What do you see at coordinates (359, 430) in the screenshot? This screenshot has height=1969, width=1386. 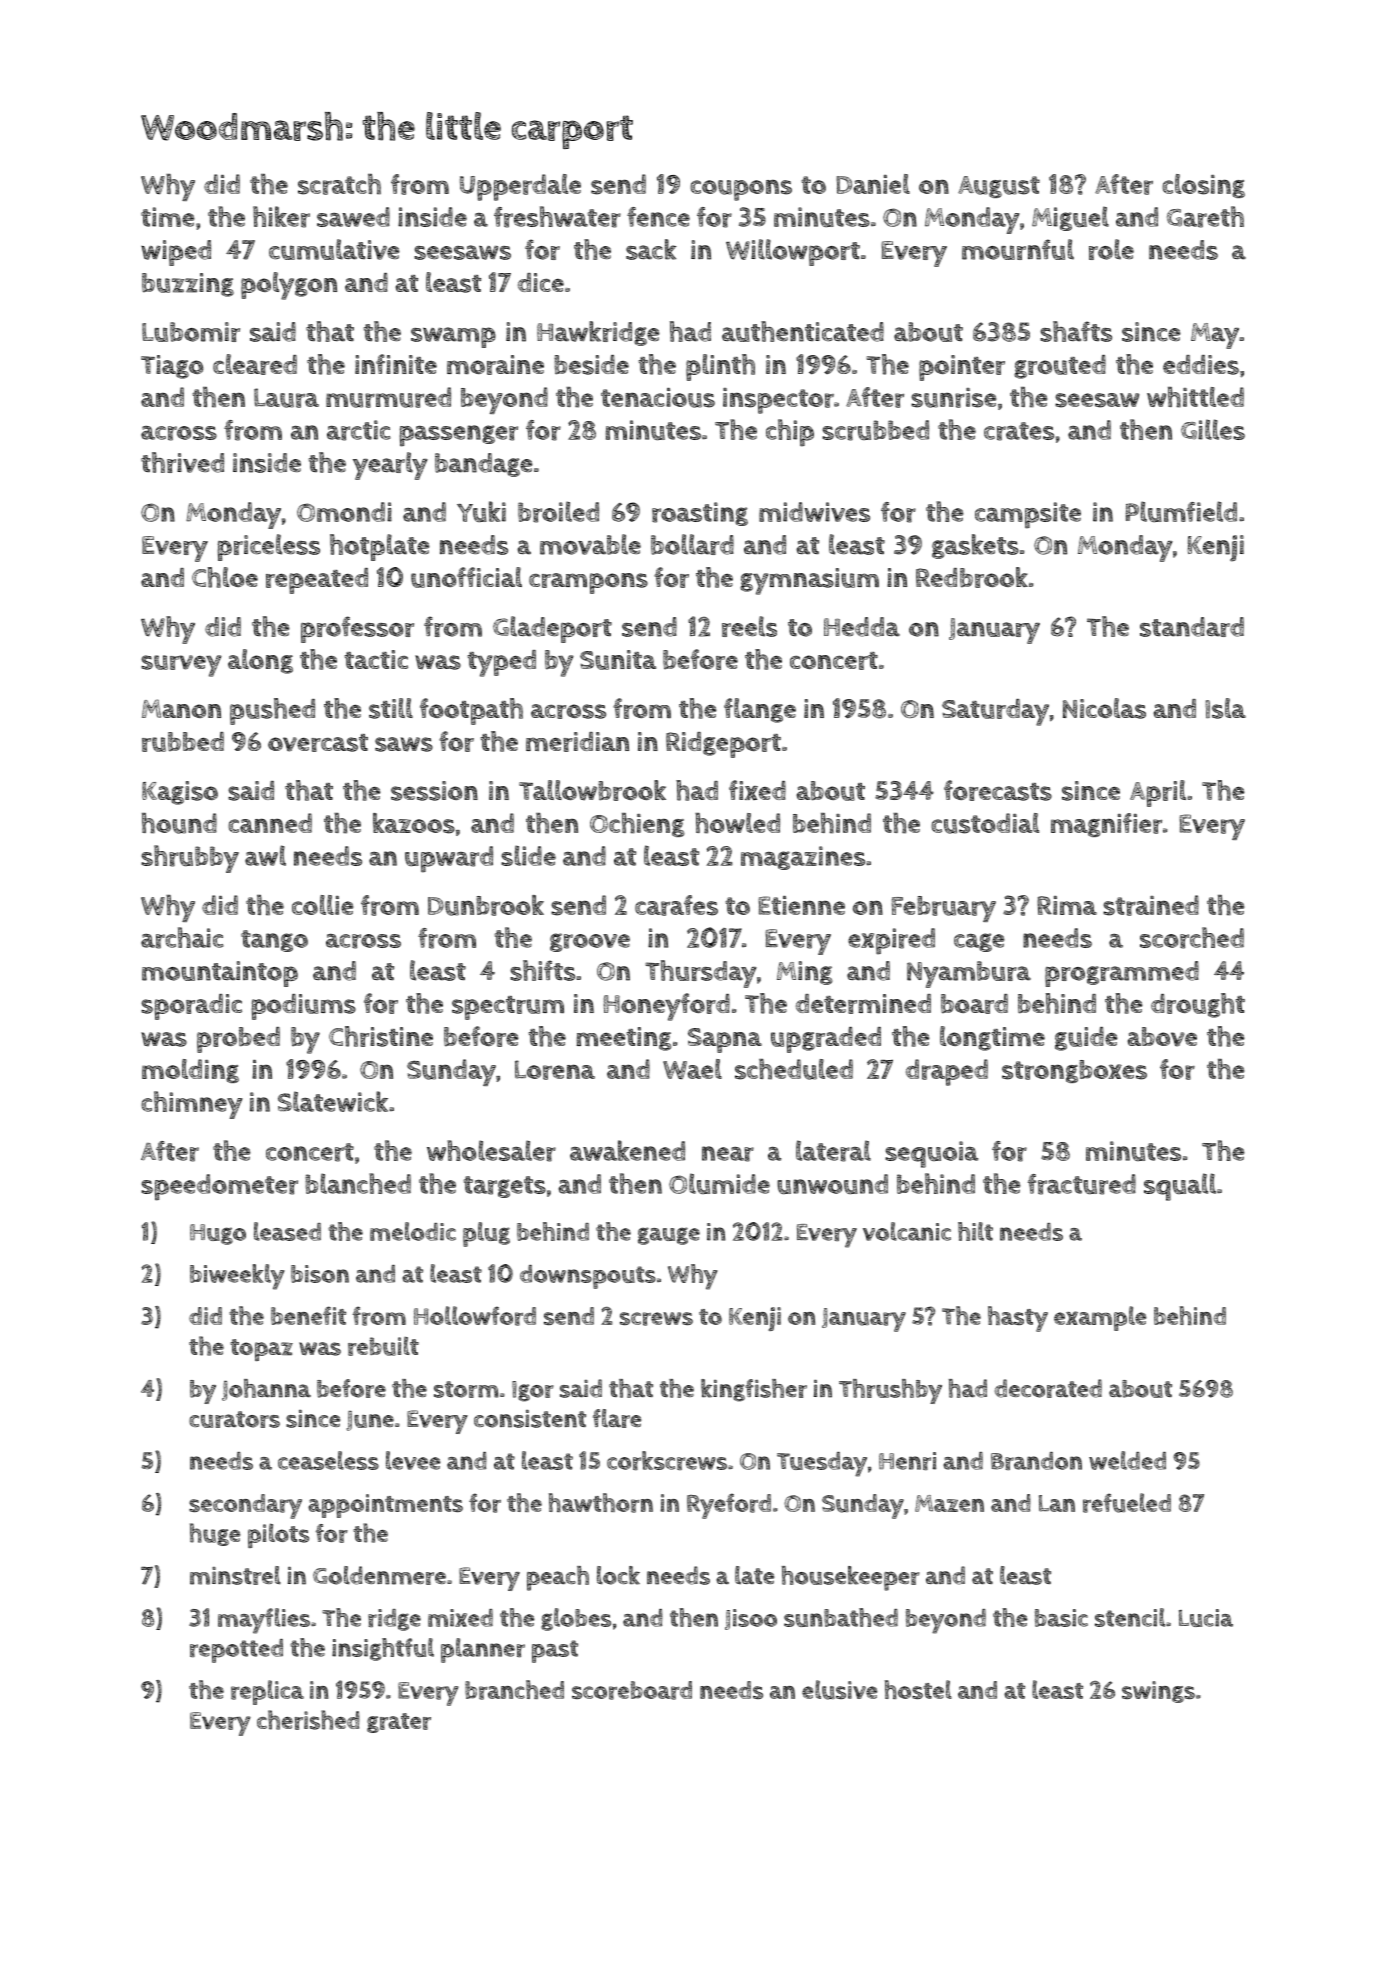 I see `arctic` at bounding box center [359, 430].
